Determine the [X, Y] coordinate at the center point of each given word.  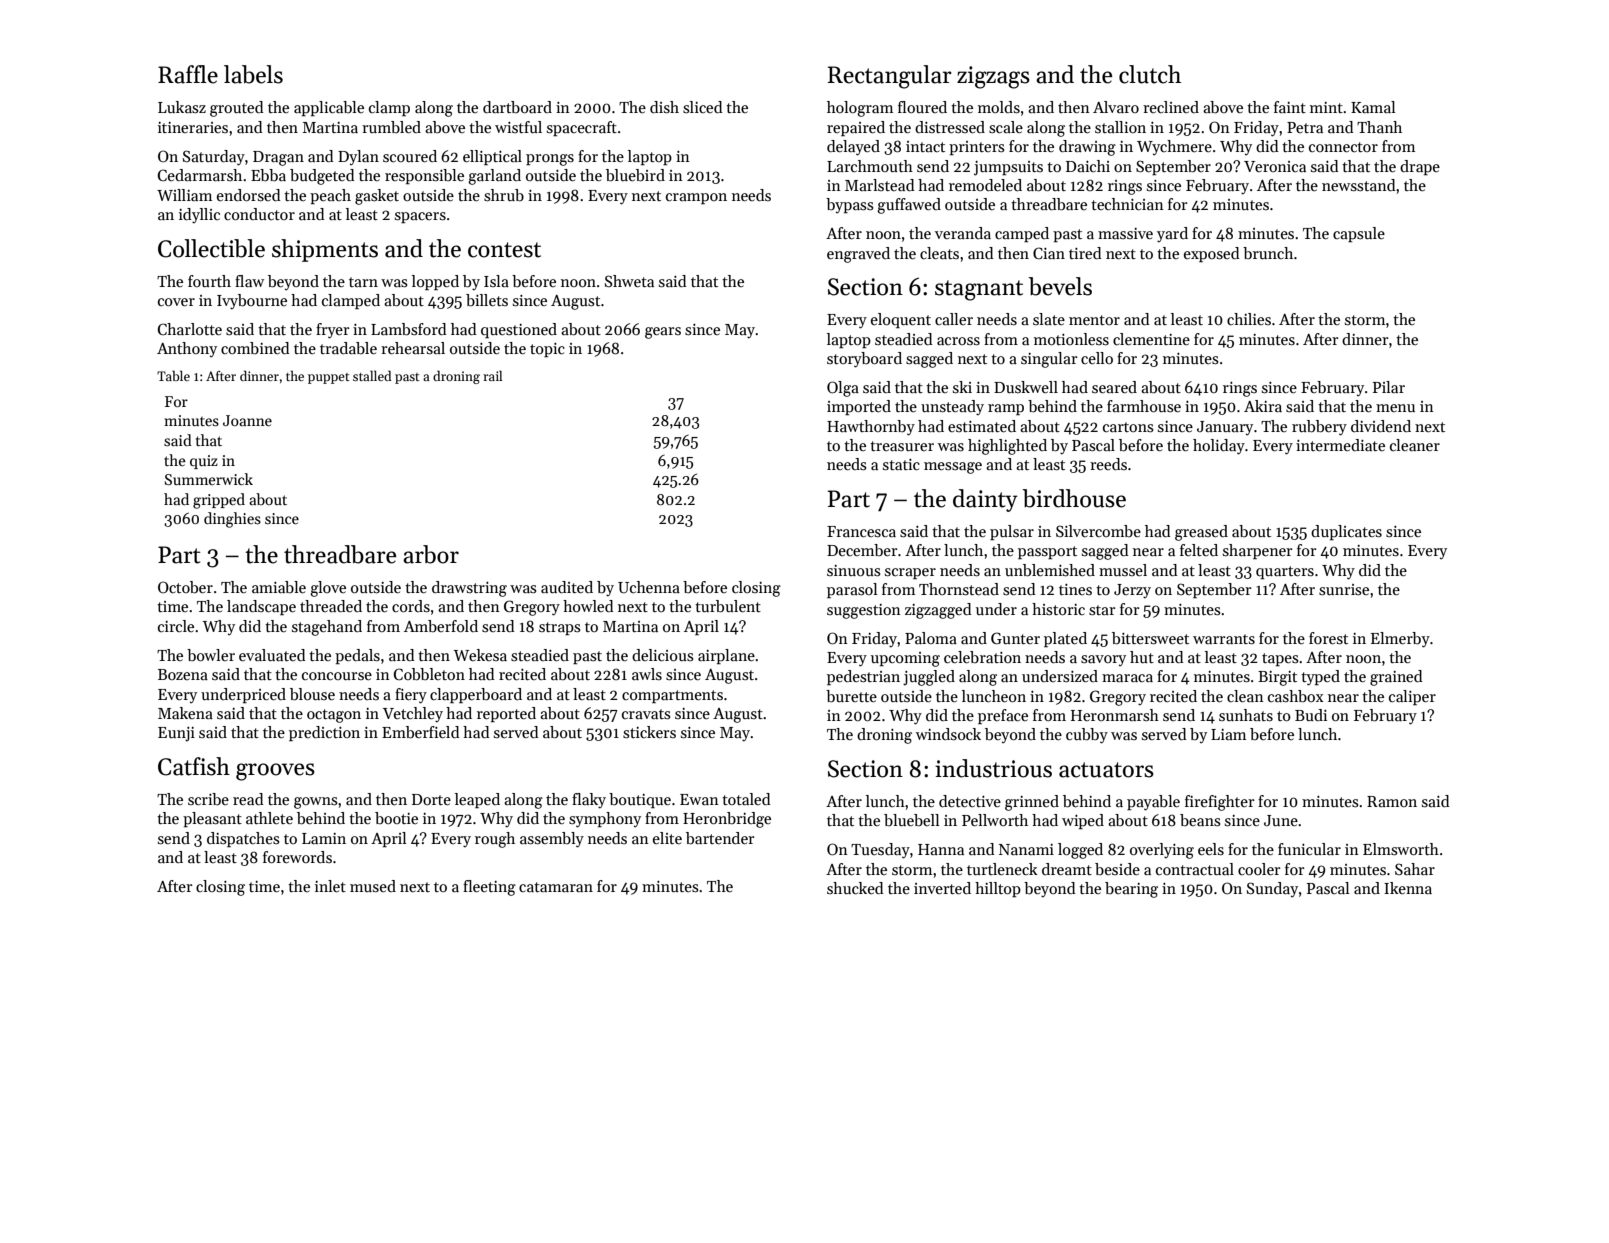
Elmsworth [1401, 849]
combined [255, 348]
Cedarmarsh [200, 175]
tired [1085, 253]
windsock [948, 734]
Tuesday [880, 851]
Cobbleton [429, 674]
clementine [1151, 339]
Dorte [431, 799]
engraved [858, 255]
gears [663, 333]
